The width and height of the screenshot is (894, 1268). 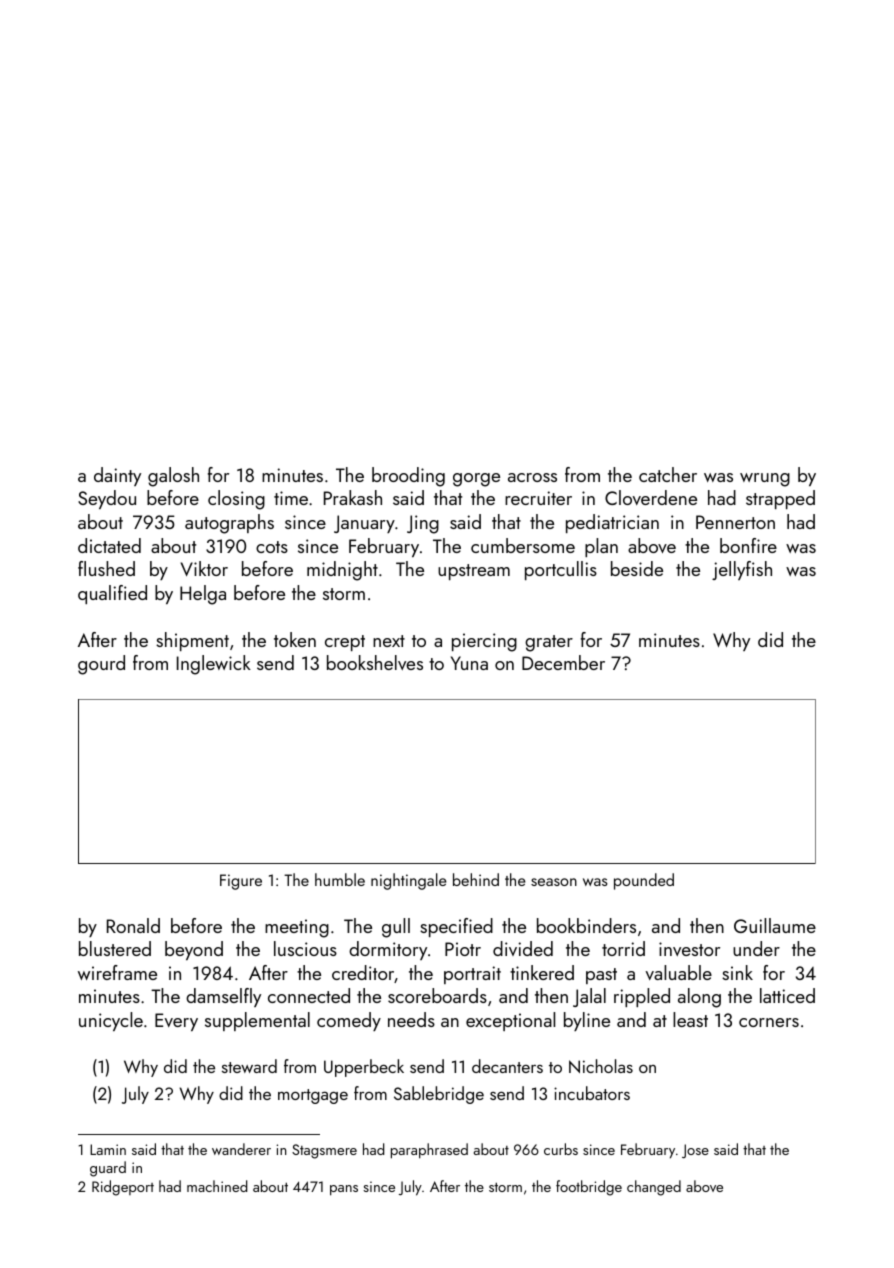 I want to click on guard, so click(x=108, y=1169).
